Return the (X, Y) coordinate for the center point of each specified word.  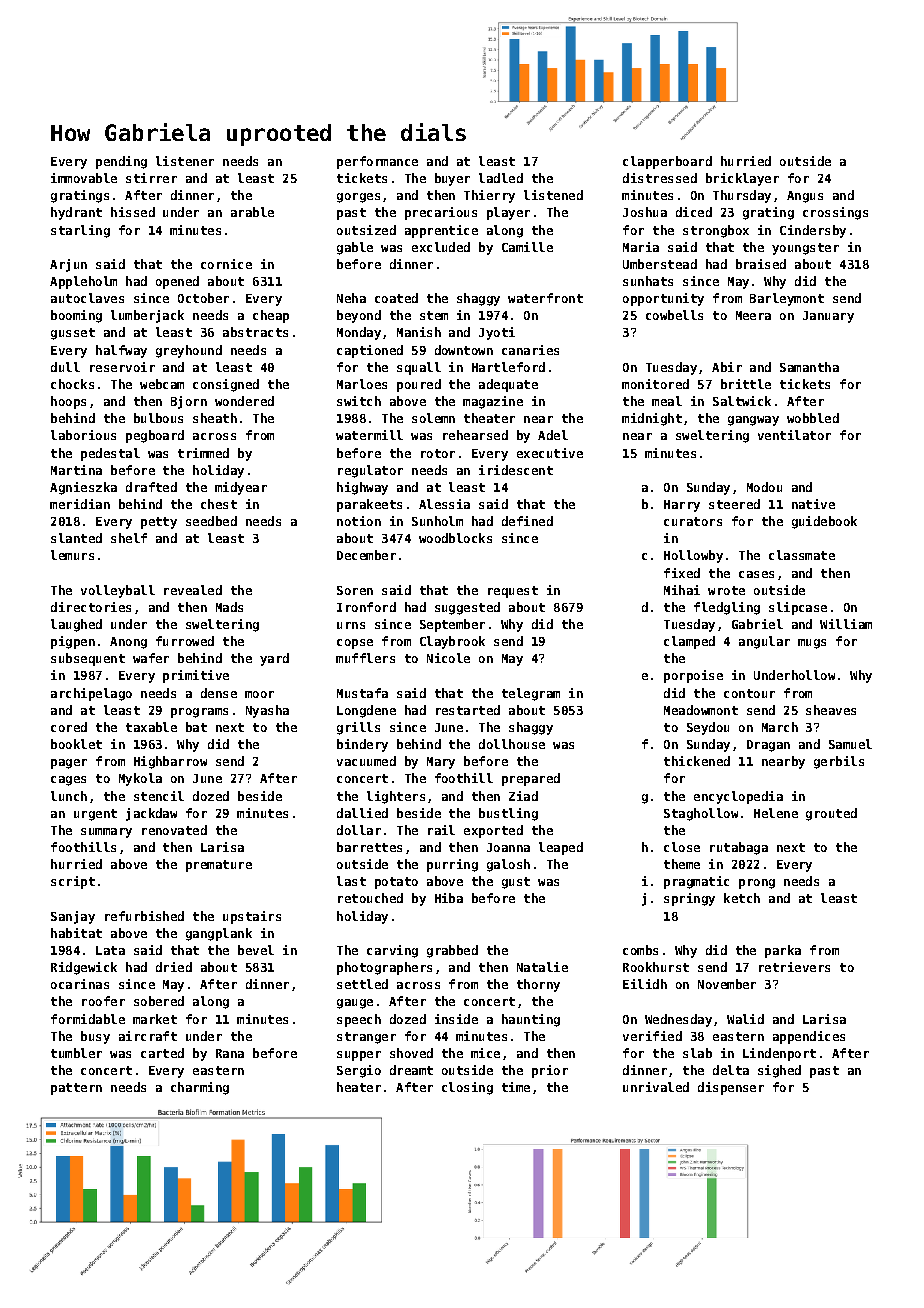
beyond (359, 316)
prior (550, 1071)
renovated (174, 830)
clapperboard (667, 162)
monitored (655, 384)
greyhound (189, 351)
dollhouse (512, 744)
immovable (84, 178)
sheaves (831, 710)
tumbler (76, 1053)
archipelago (91, 694)
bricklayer (742, 179)
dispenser (731, 1088)
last (351, 881)
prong (757, 884)
